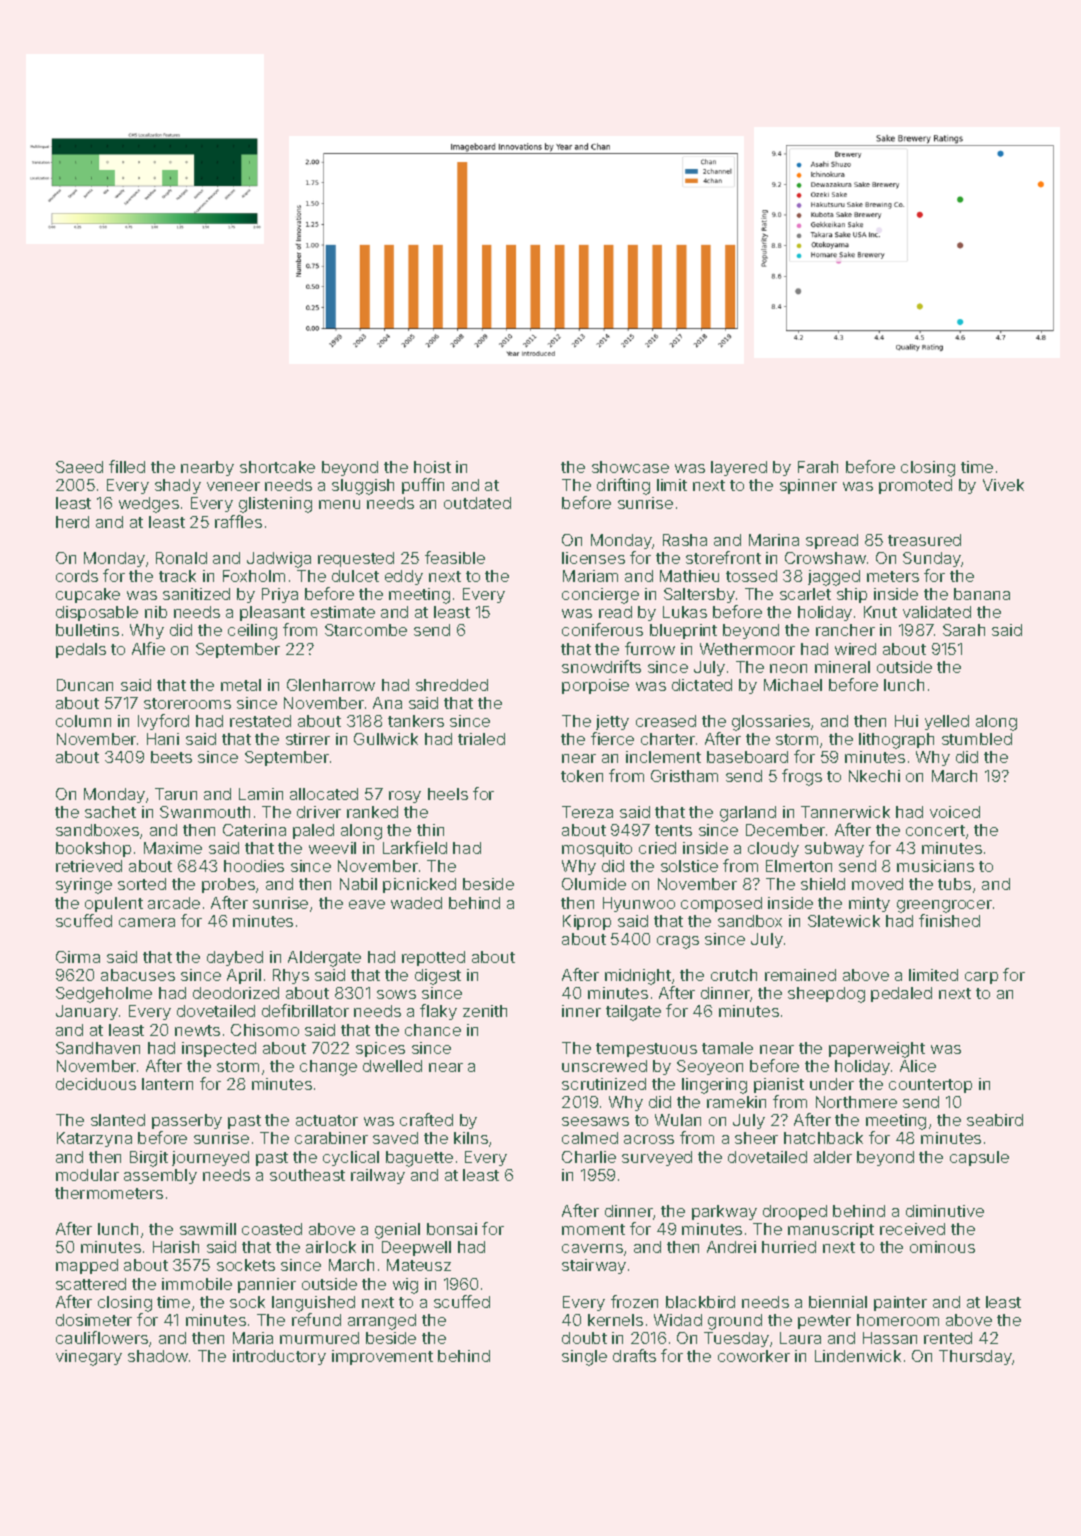 The width and height of the screenshot is (1081, 1536). What do you see at coordinates (79, 467) in the screenshot?
I see `Saeed` at bounding box center [79, 467].
